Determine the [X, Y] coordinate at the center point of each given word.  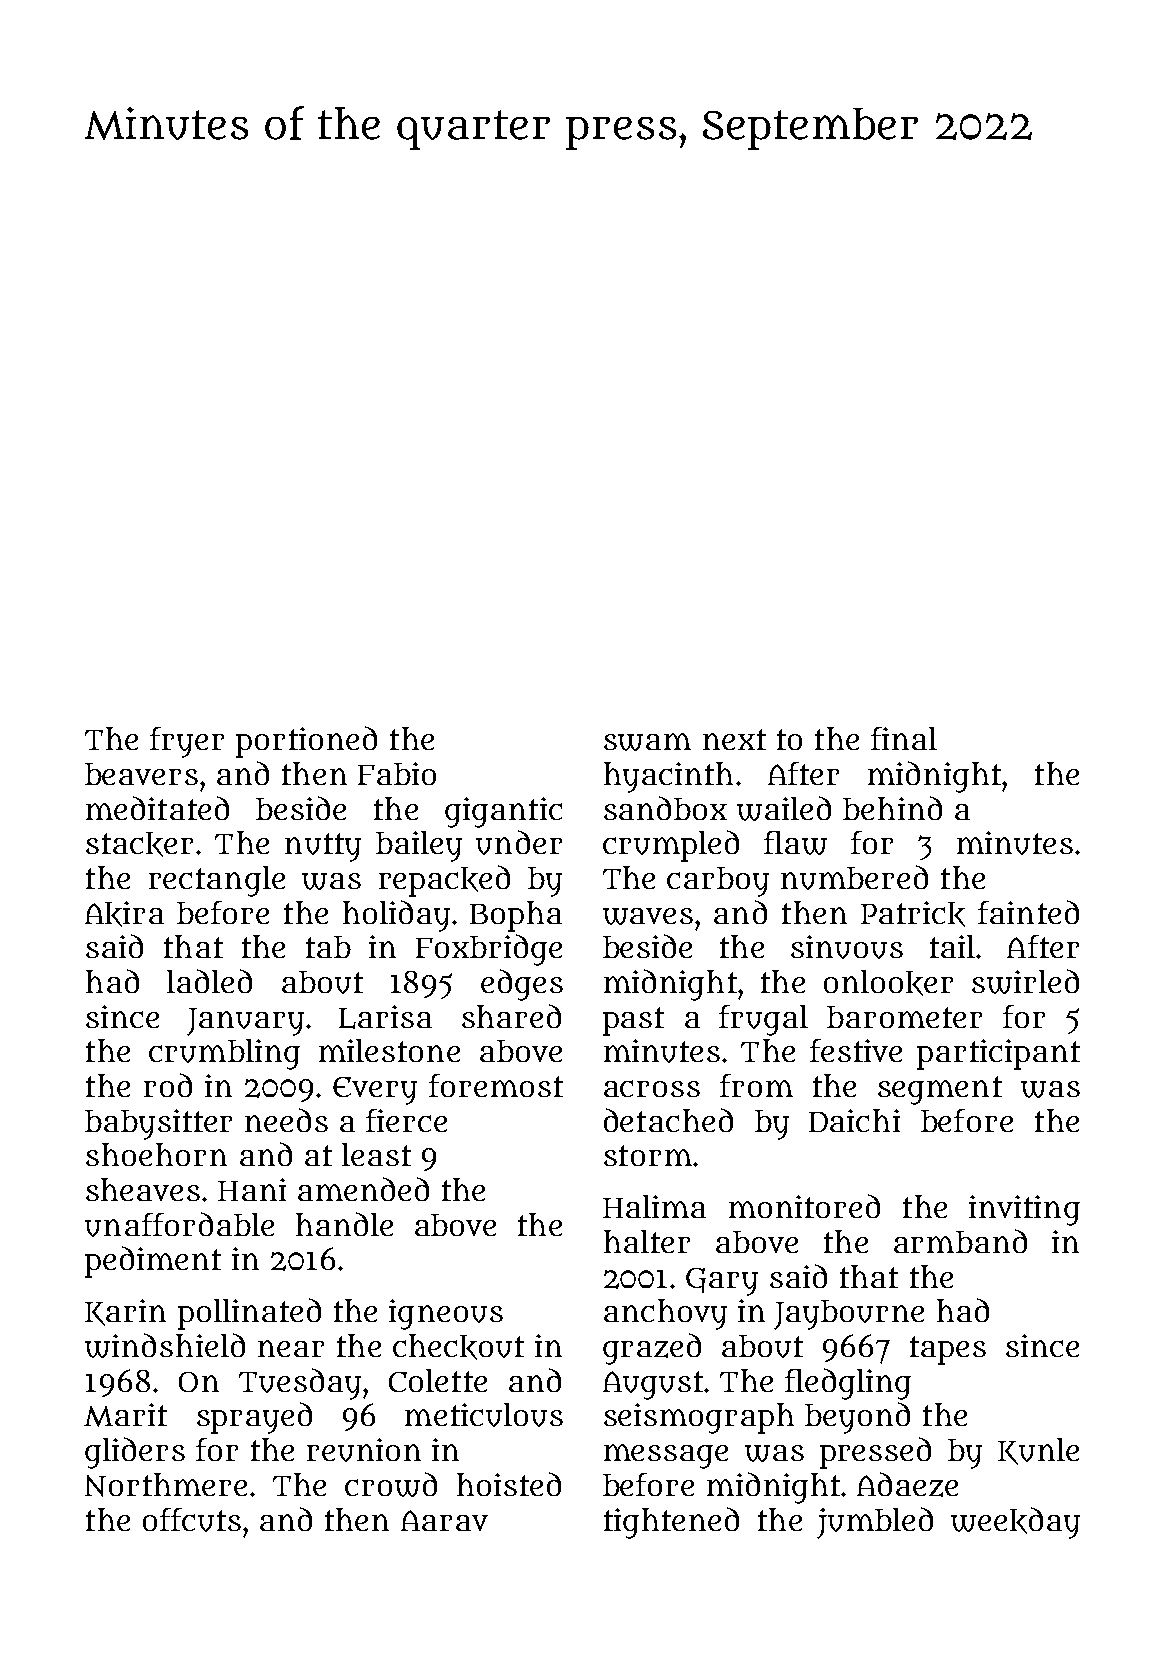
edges [522, 985]
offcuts [192, 1520]
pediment [153, 1262]
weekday [1015, 1523]
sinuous [847, 947]
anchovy [665, 1314]
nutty [323, 847]
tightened [671, 1523]
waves [648, 916]
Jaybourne [849, 1315]
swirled [1025, 981]
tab [328, 947]
